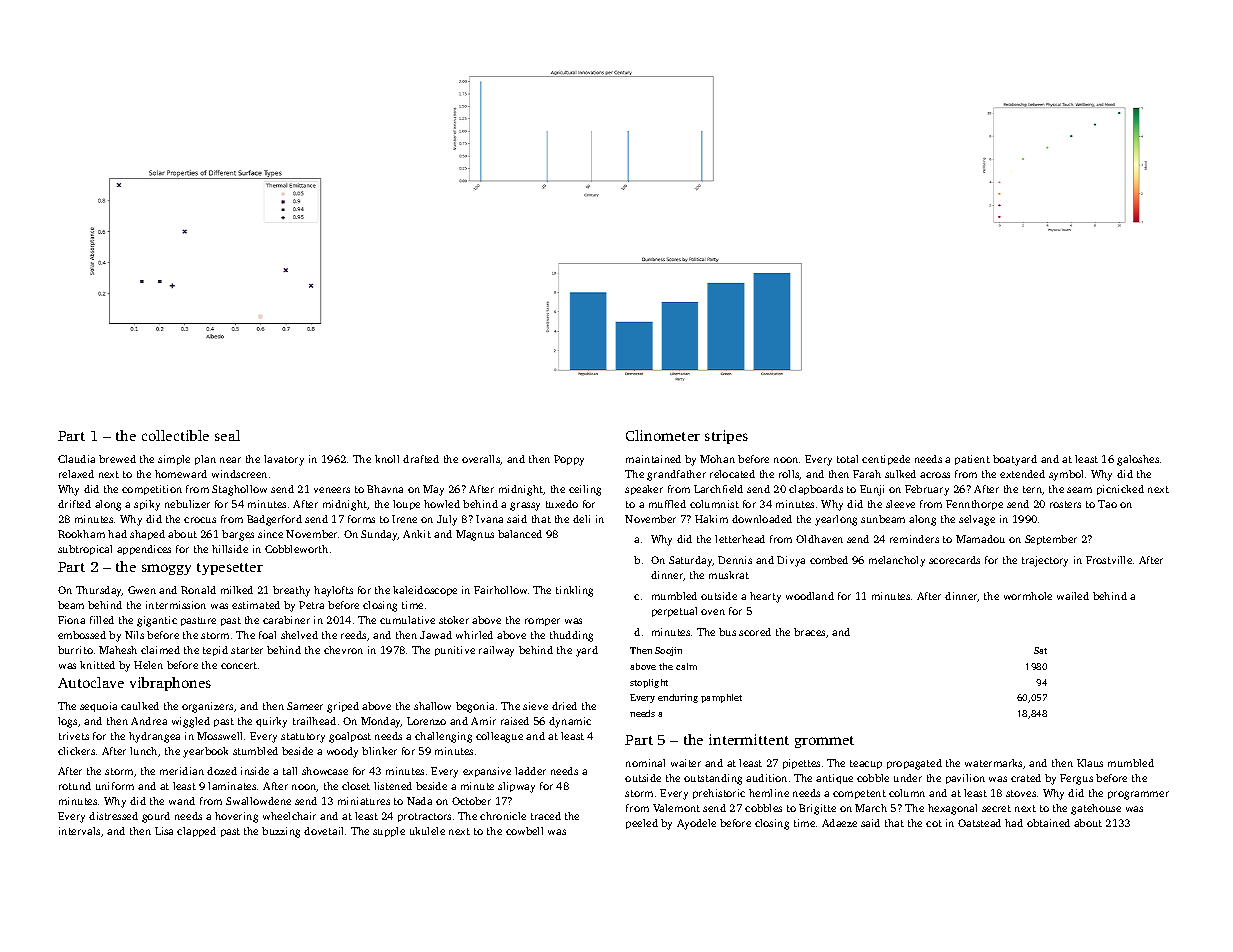 This page has width=1233, height=952. What do you see at coordinates (76, 459) in the page?
I see `Claudia` at bounding box center [76, 459].
